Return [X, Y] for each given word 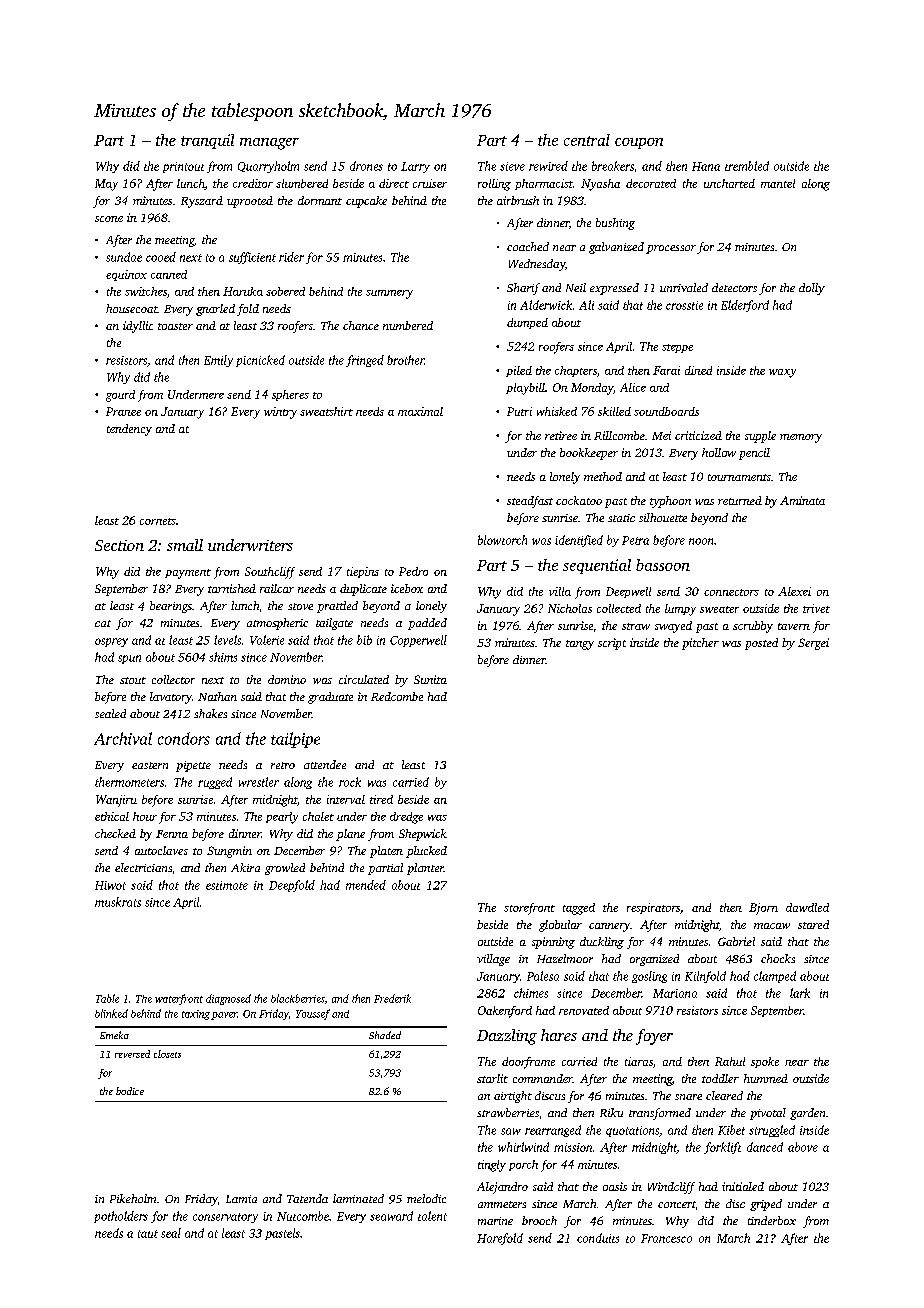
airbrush [518, 200]
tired [381, 799]
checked [115, 833]
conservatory [225, 1218]
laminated [358, 1198]
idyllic [138, 327]
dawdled [807, 907]
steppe [677, 348]
